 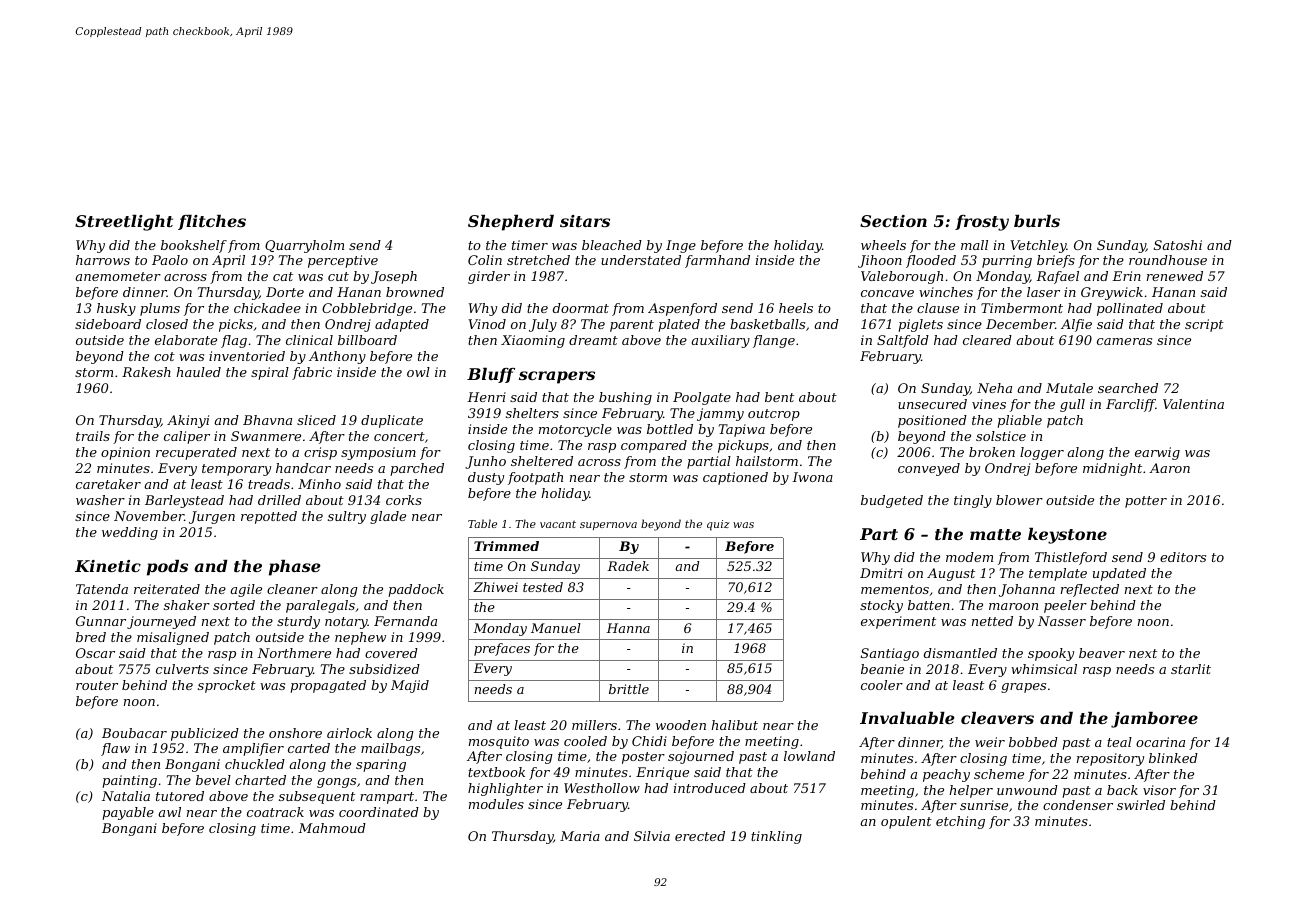 I want to click on frosty, so click(x=982, y=223).
